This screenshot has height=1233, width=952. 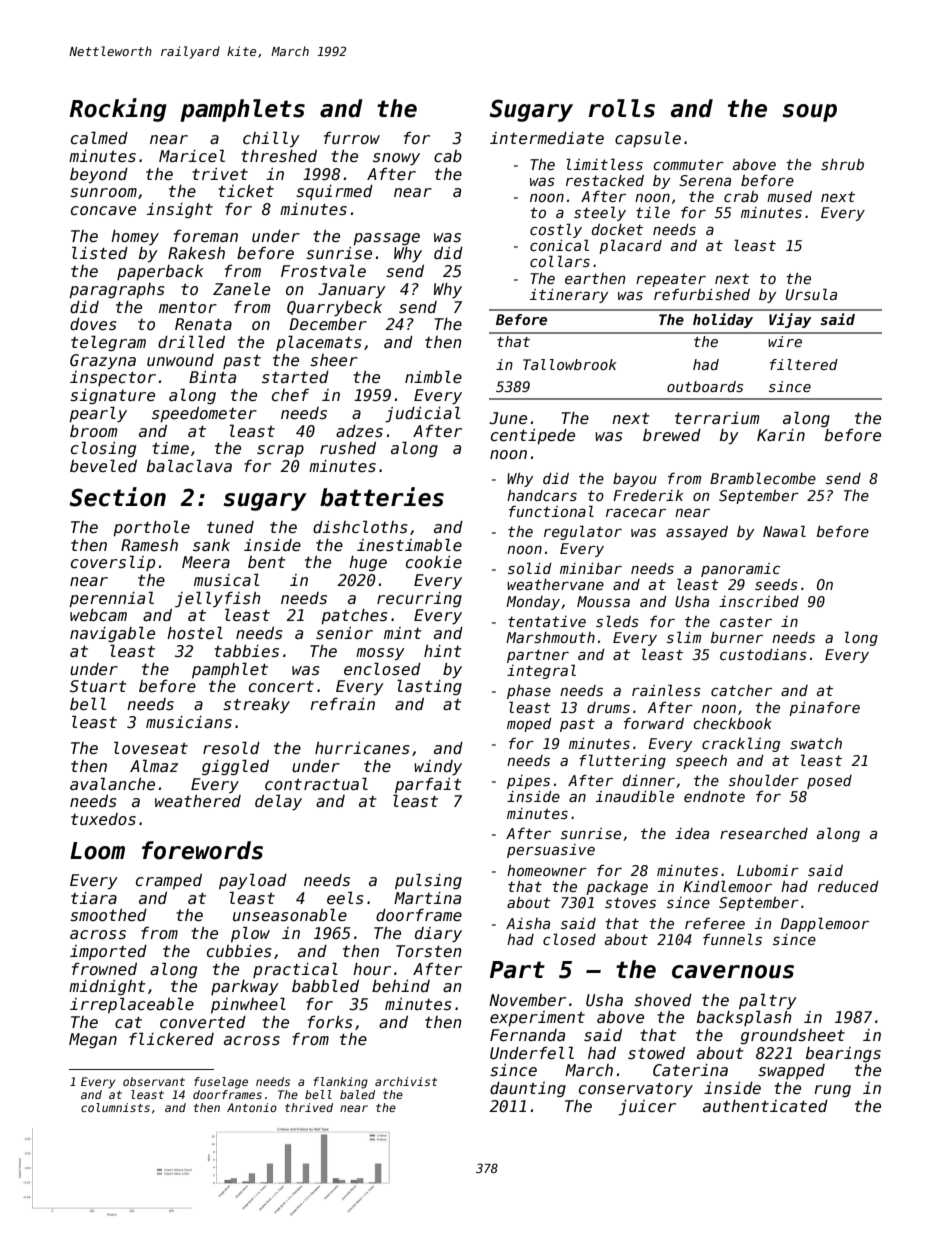 What do you see at coordinates (188, 308) in the screenshot?
I see `mentor` at bounding box center [188, 308].
